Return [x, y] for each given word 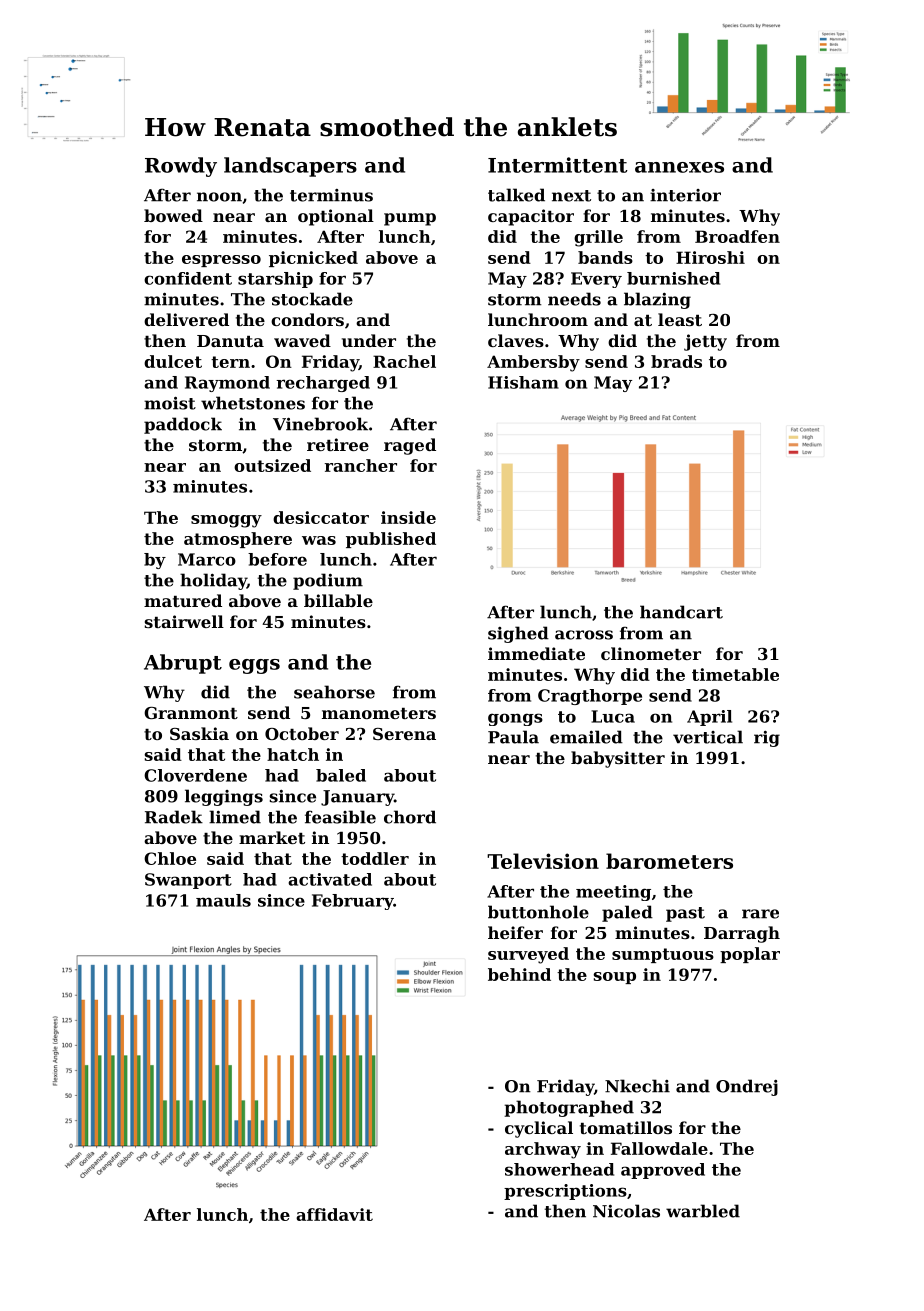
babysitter [618, 759]
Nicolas [626, 1211]
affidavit [334, 1214]
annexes [679, 167]
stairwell [184, 621]
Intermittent [558, 165]
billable [338, 600]
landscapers [290, 167]
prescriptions [565, 1192]
